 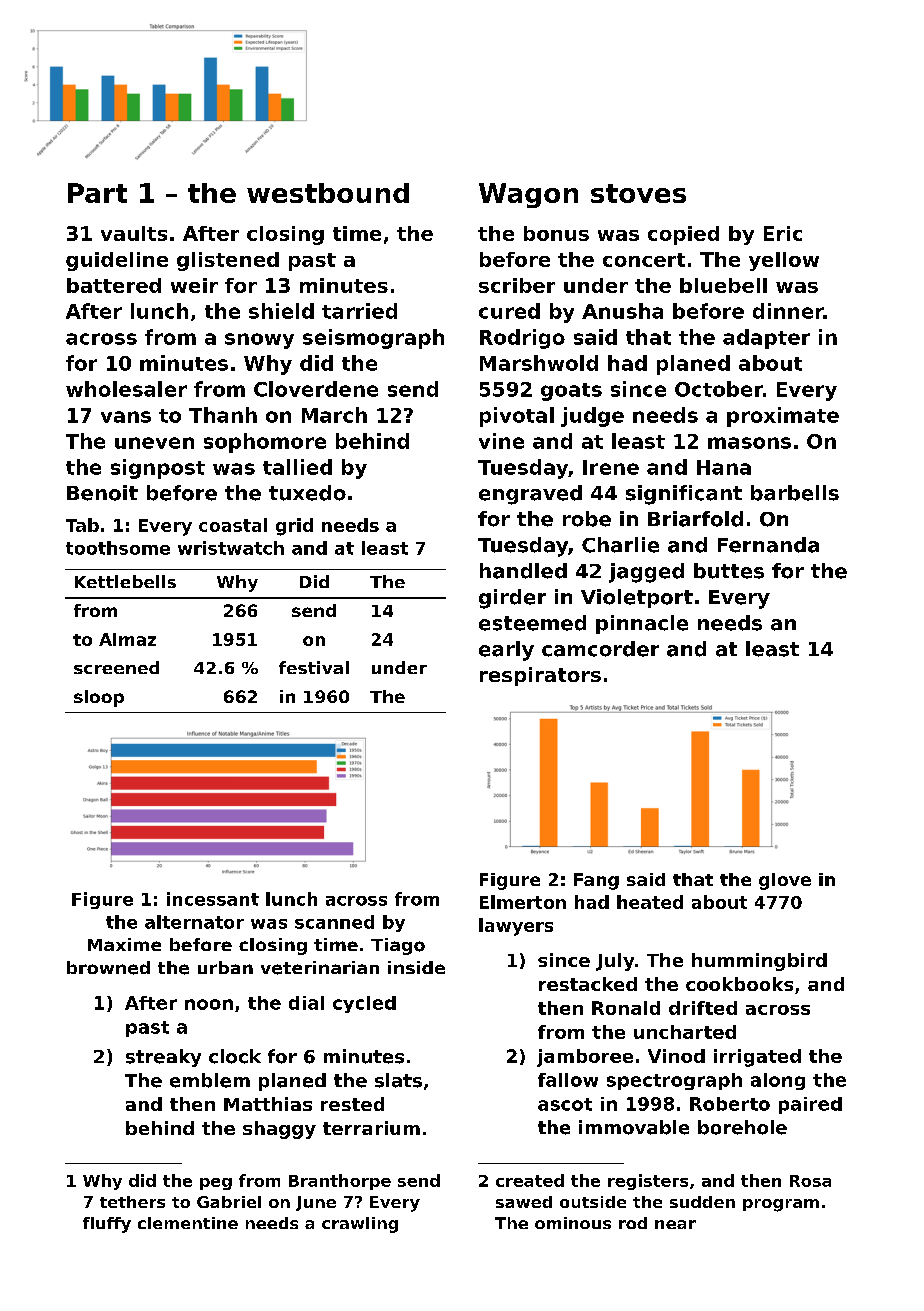 What do you see at coordinates (810, 1105) in the image?
I see `paired` at bounding box center [810, 1105].
